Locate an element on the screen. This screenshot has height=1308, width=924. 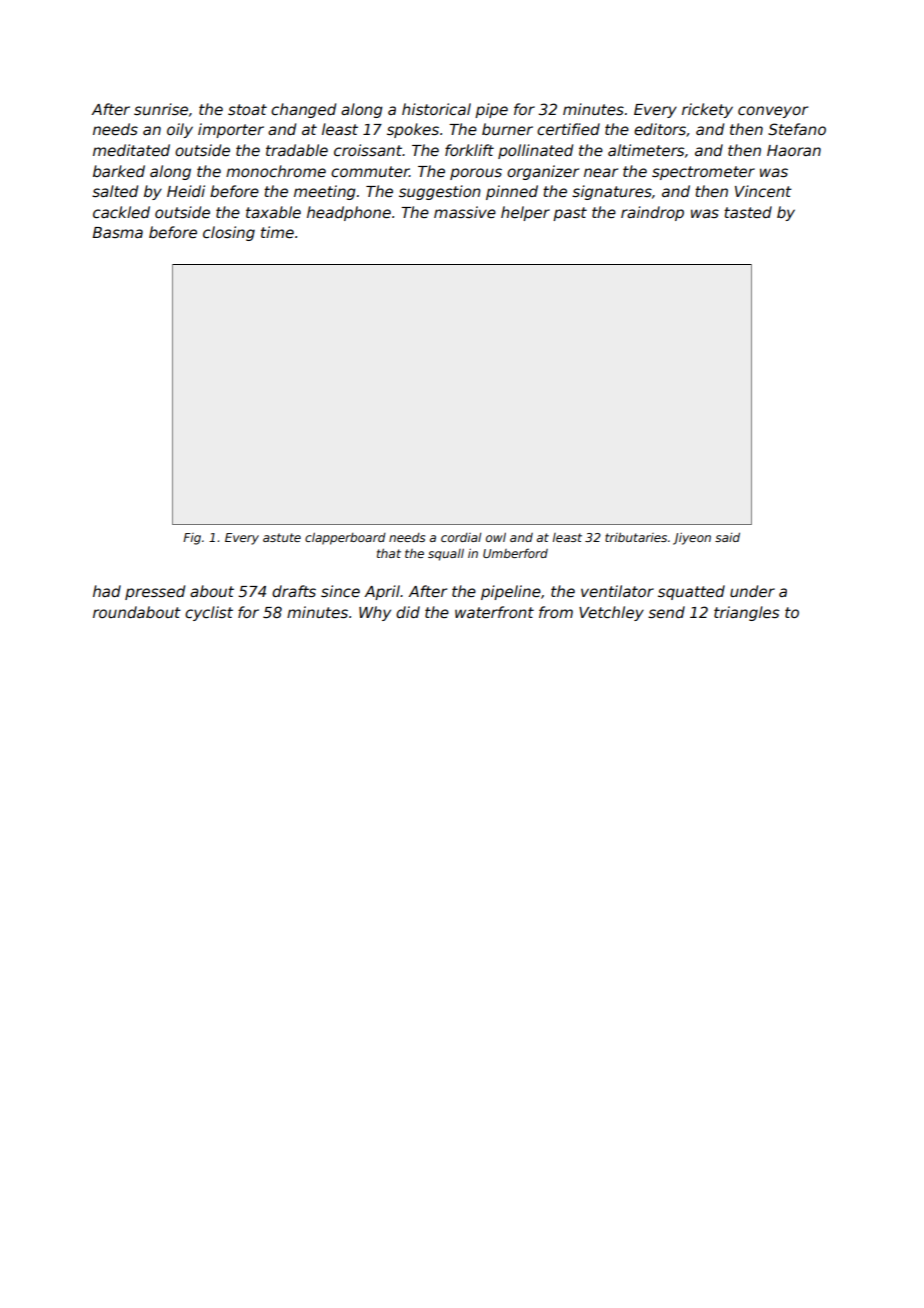
drafts is located at coordinates (294, 591).
